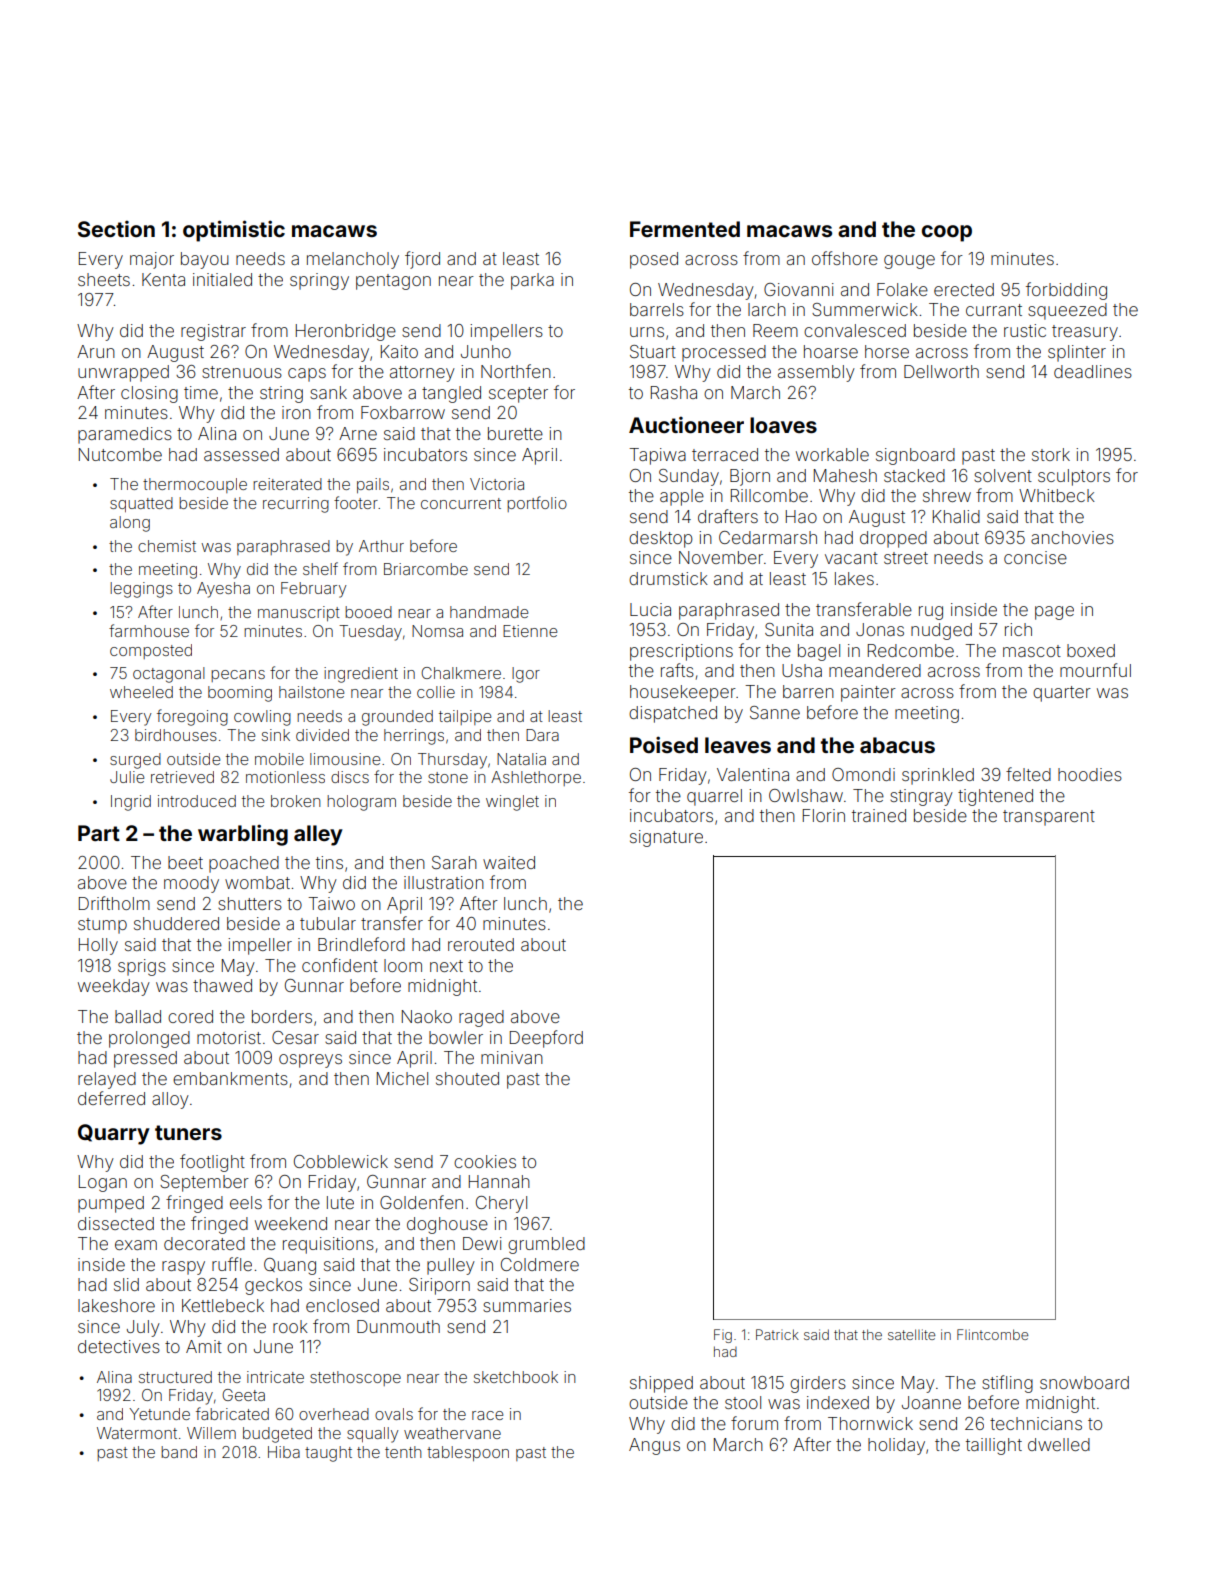  Describe the element at coordinates (995, 797) in the screenshot. I see `tightened` at that location.
